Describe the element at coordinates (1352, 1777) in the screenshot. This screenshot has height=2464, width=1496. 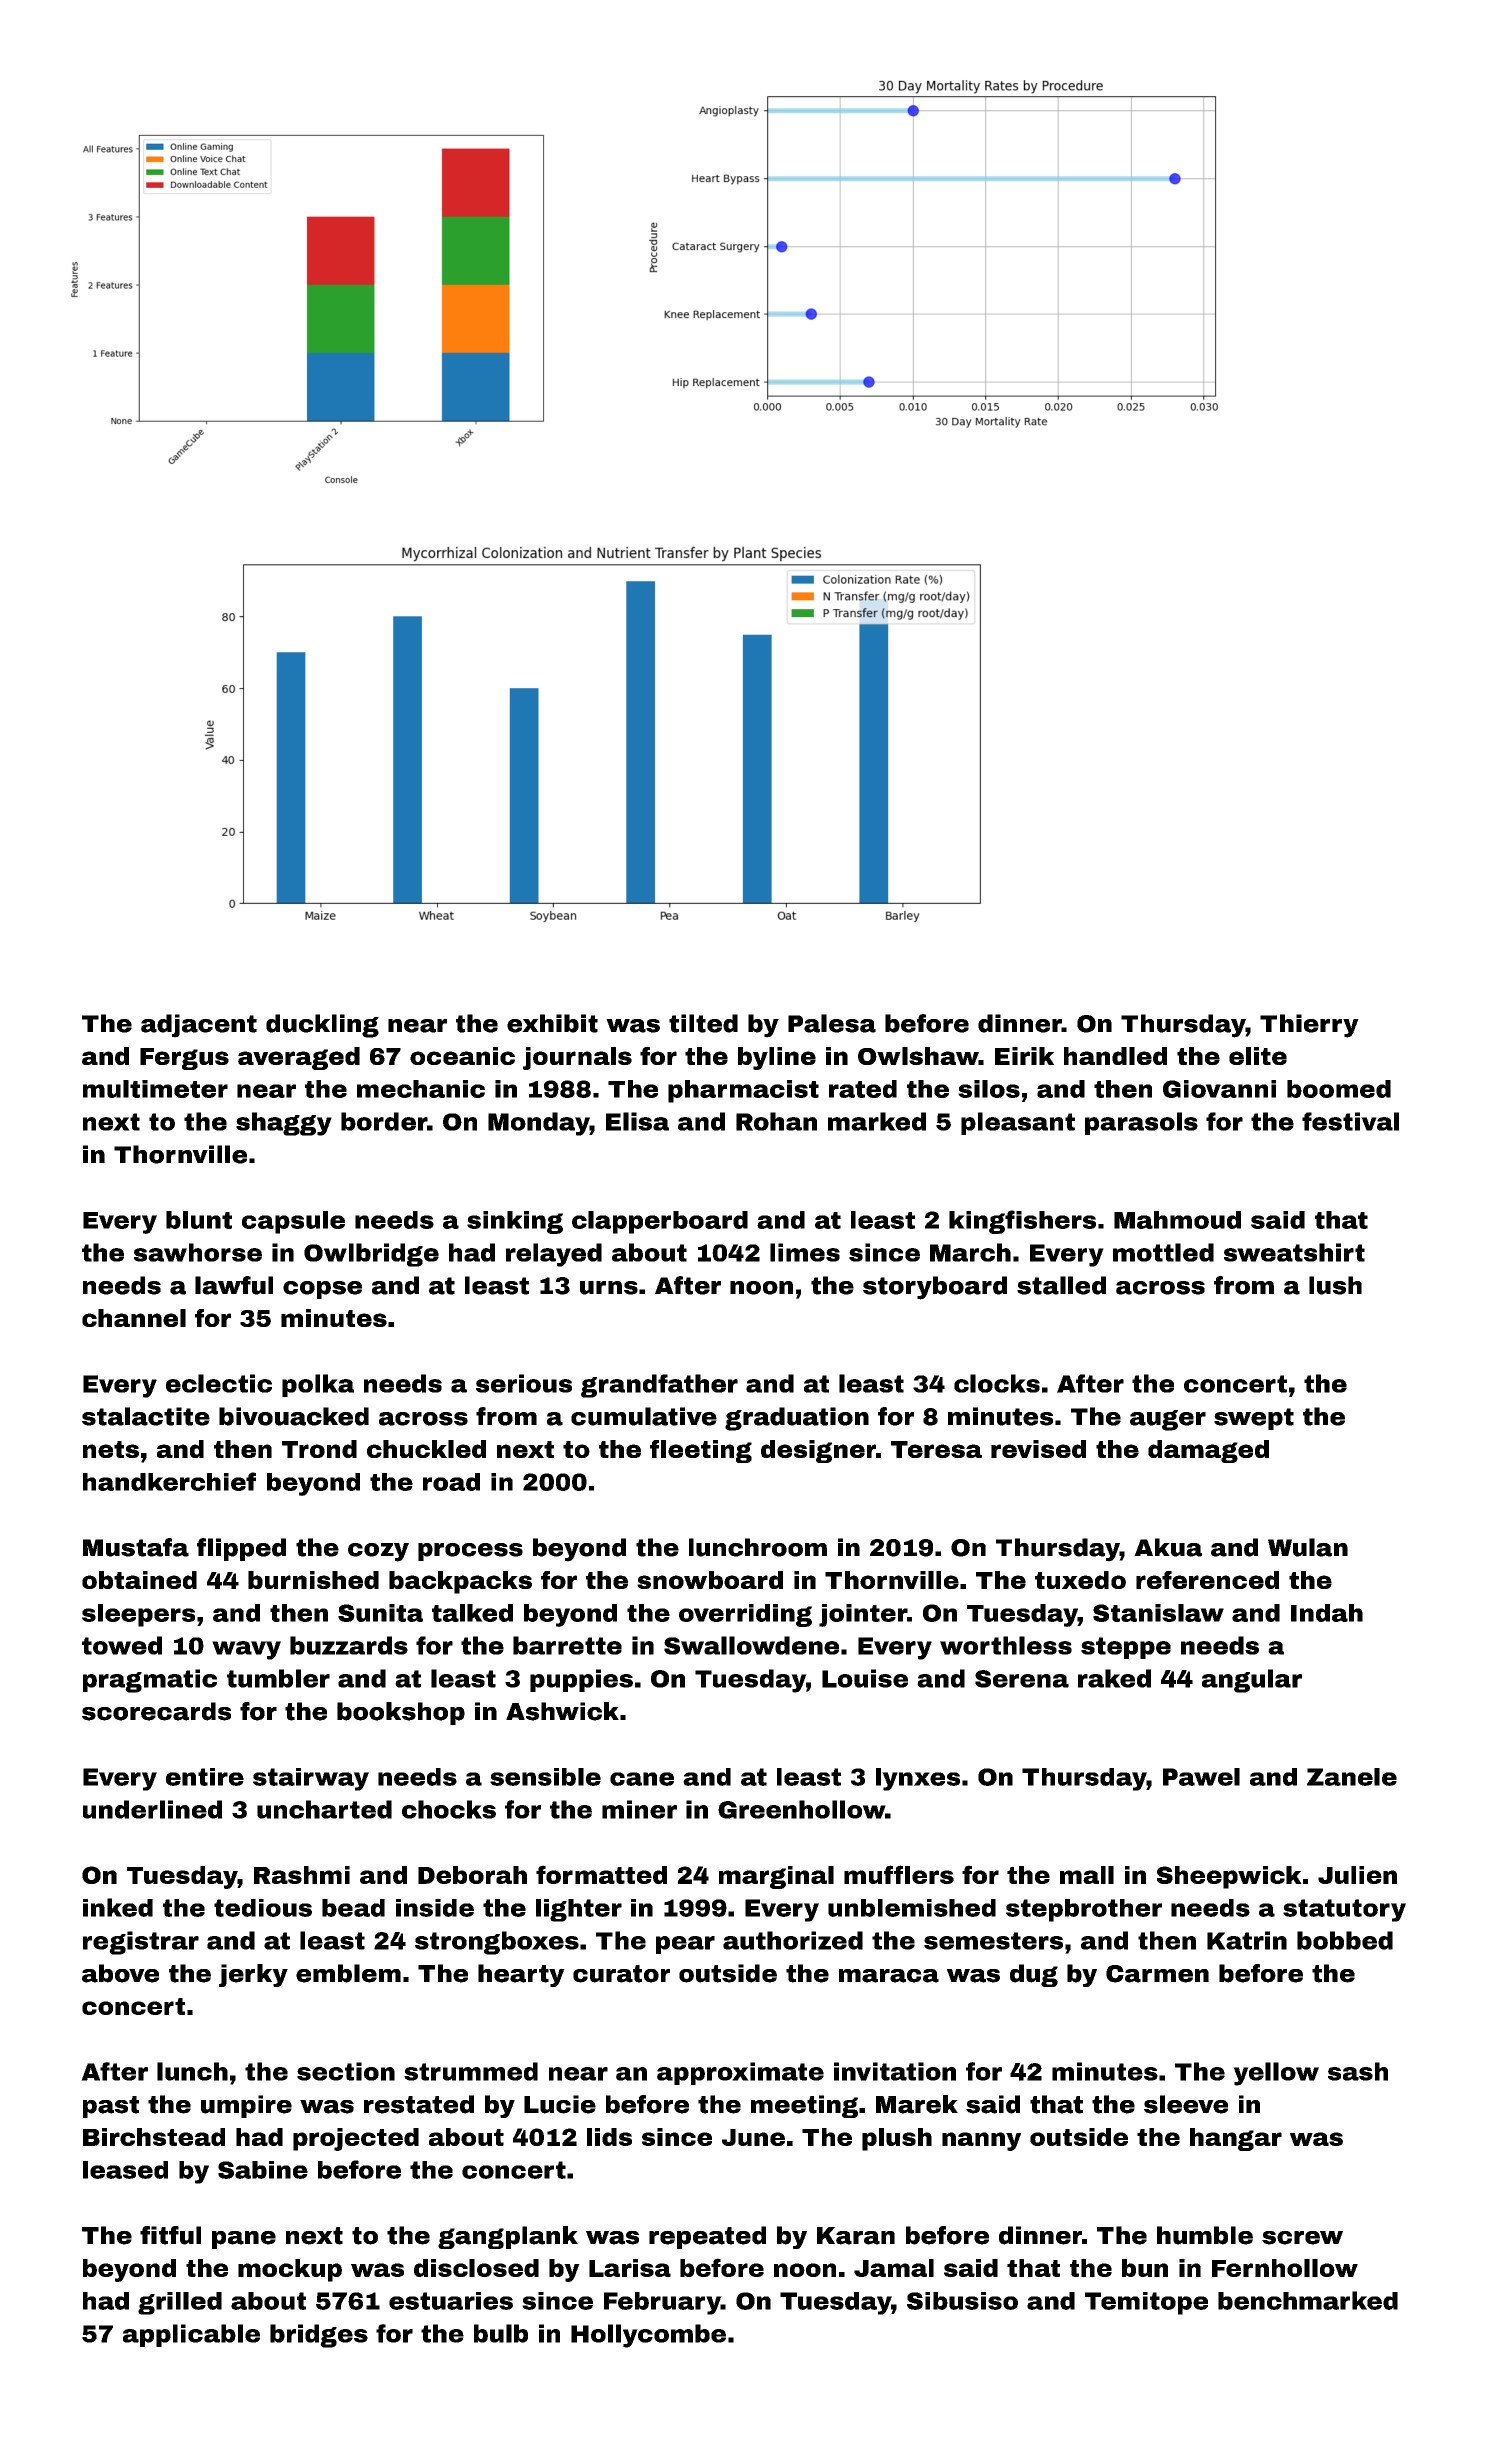
I see `Zanele` at that location.
